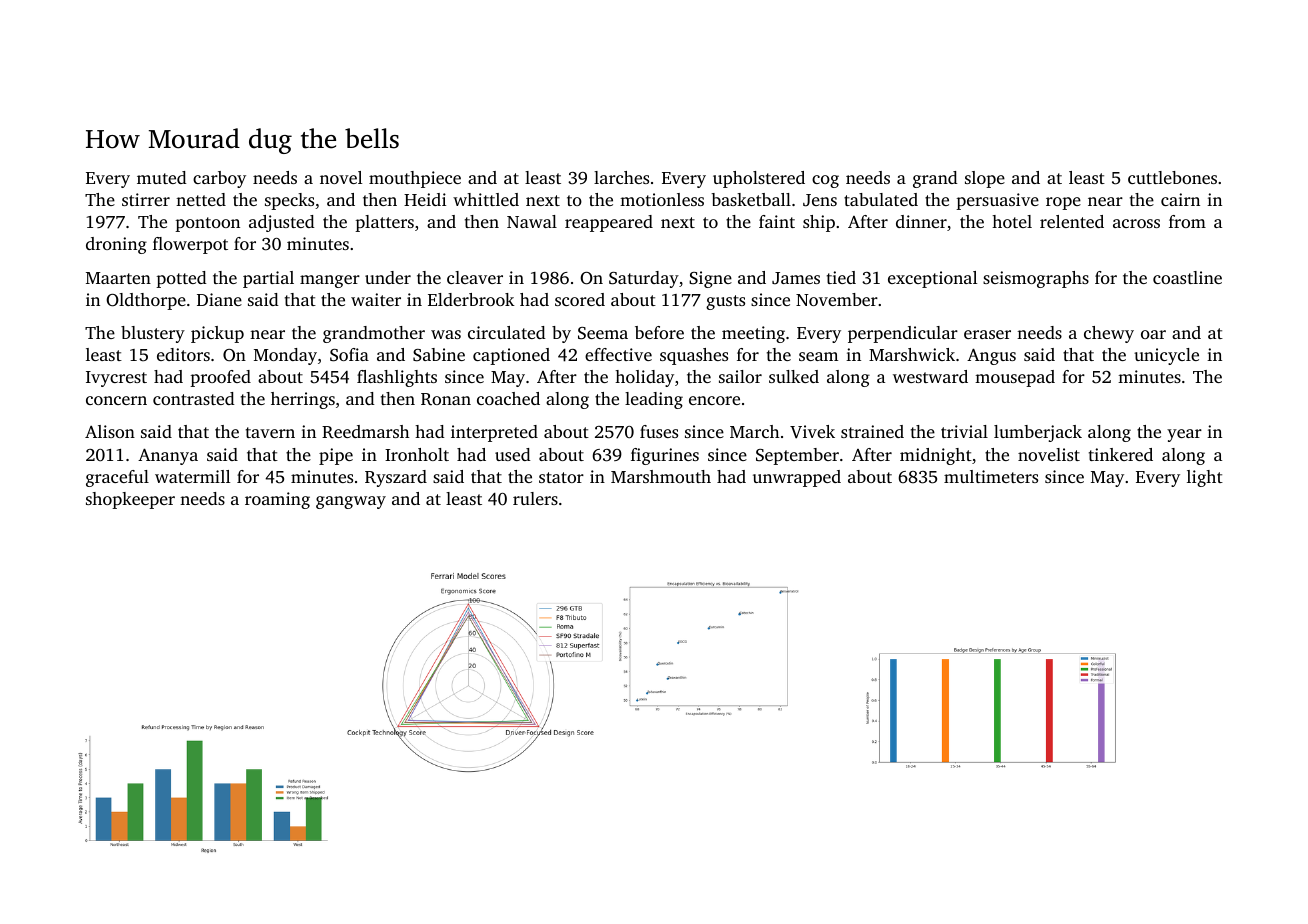 The width and height of the screenshot is (1308, 924). What do you see at coordinates (759, 179) in the screenshot?
I see `upholstered` at bounding box center [759, 179].
